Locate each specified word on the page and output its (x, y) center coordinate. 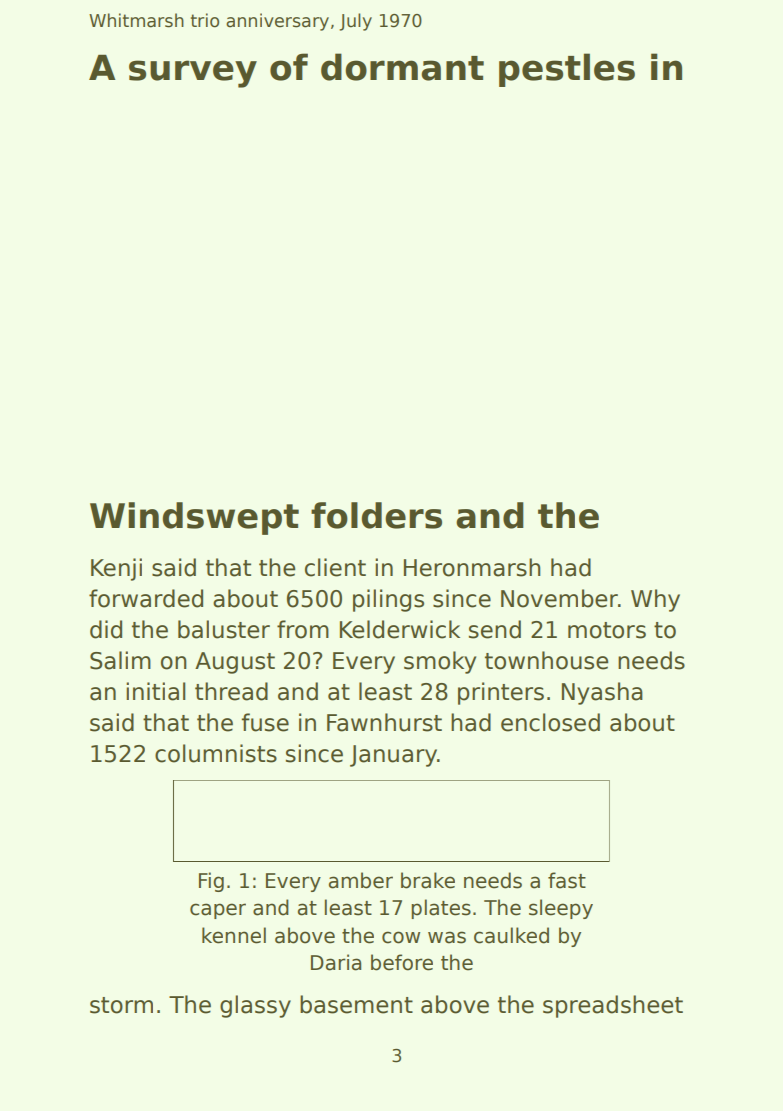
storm (121, 1005)
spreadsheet (613, 1006)
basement (356, 1004)
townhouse (546, 660)
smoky (440, 662)
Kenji (116, 569)
